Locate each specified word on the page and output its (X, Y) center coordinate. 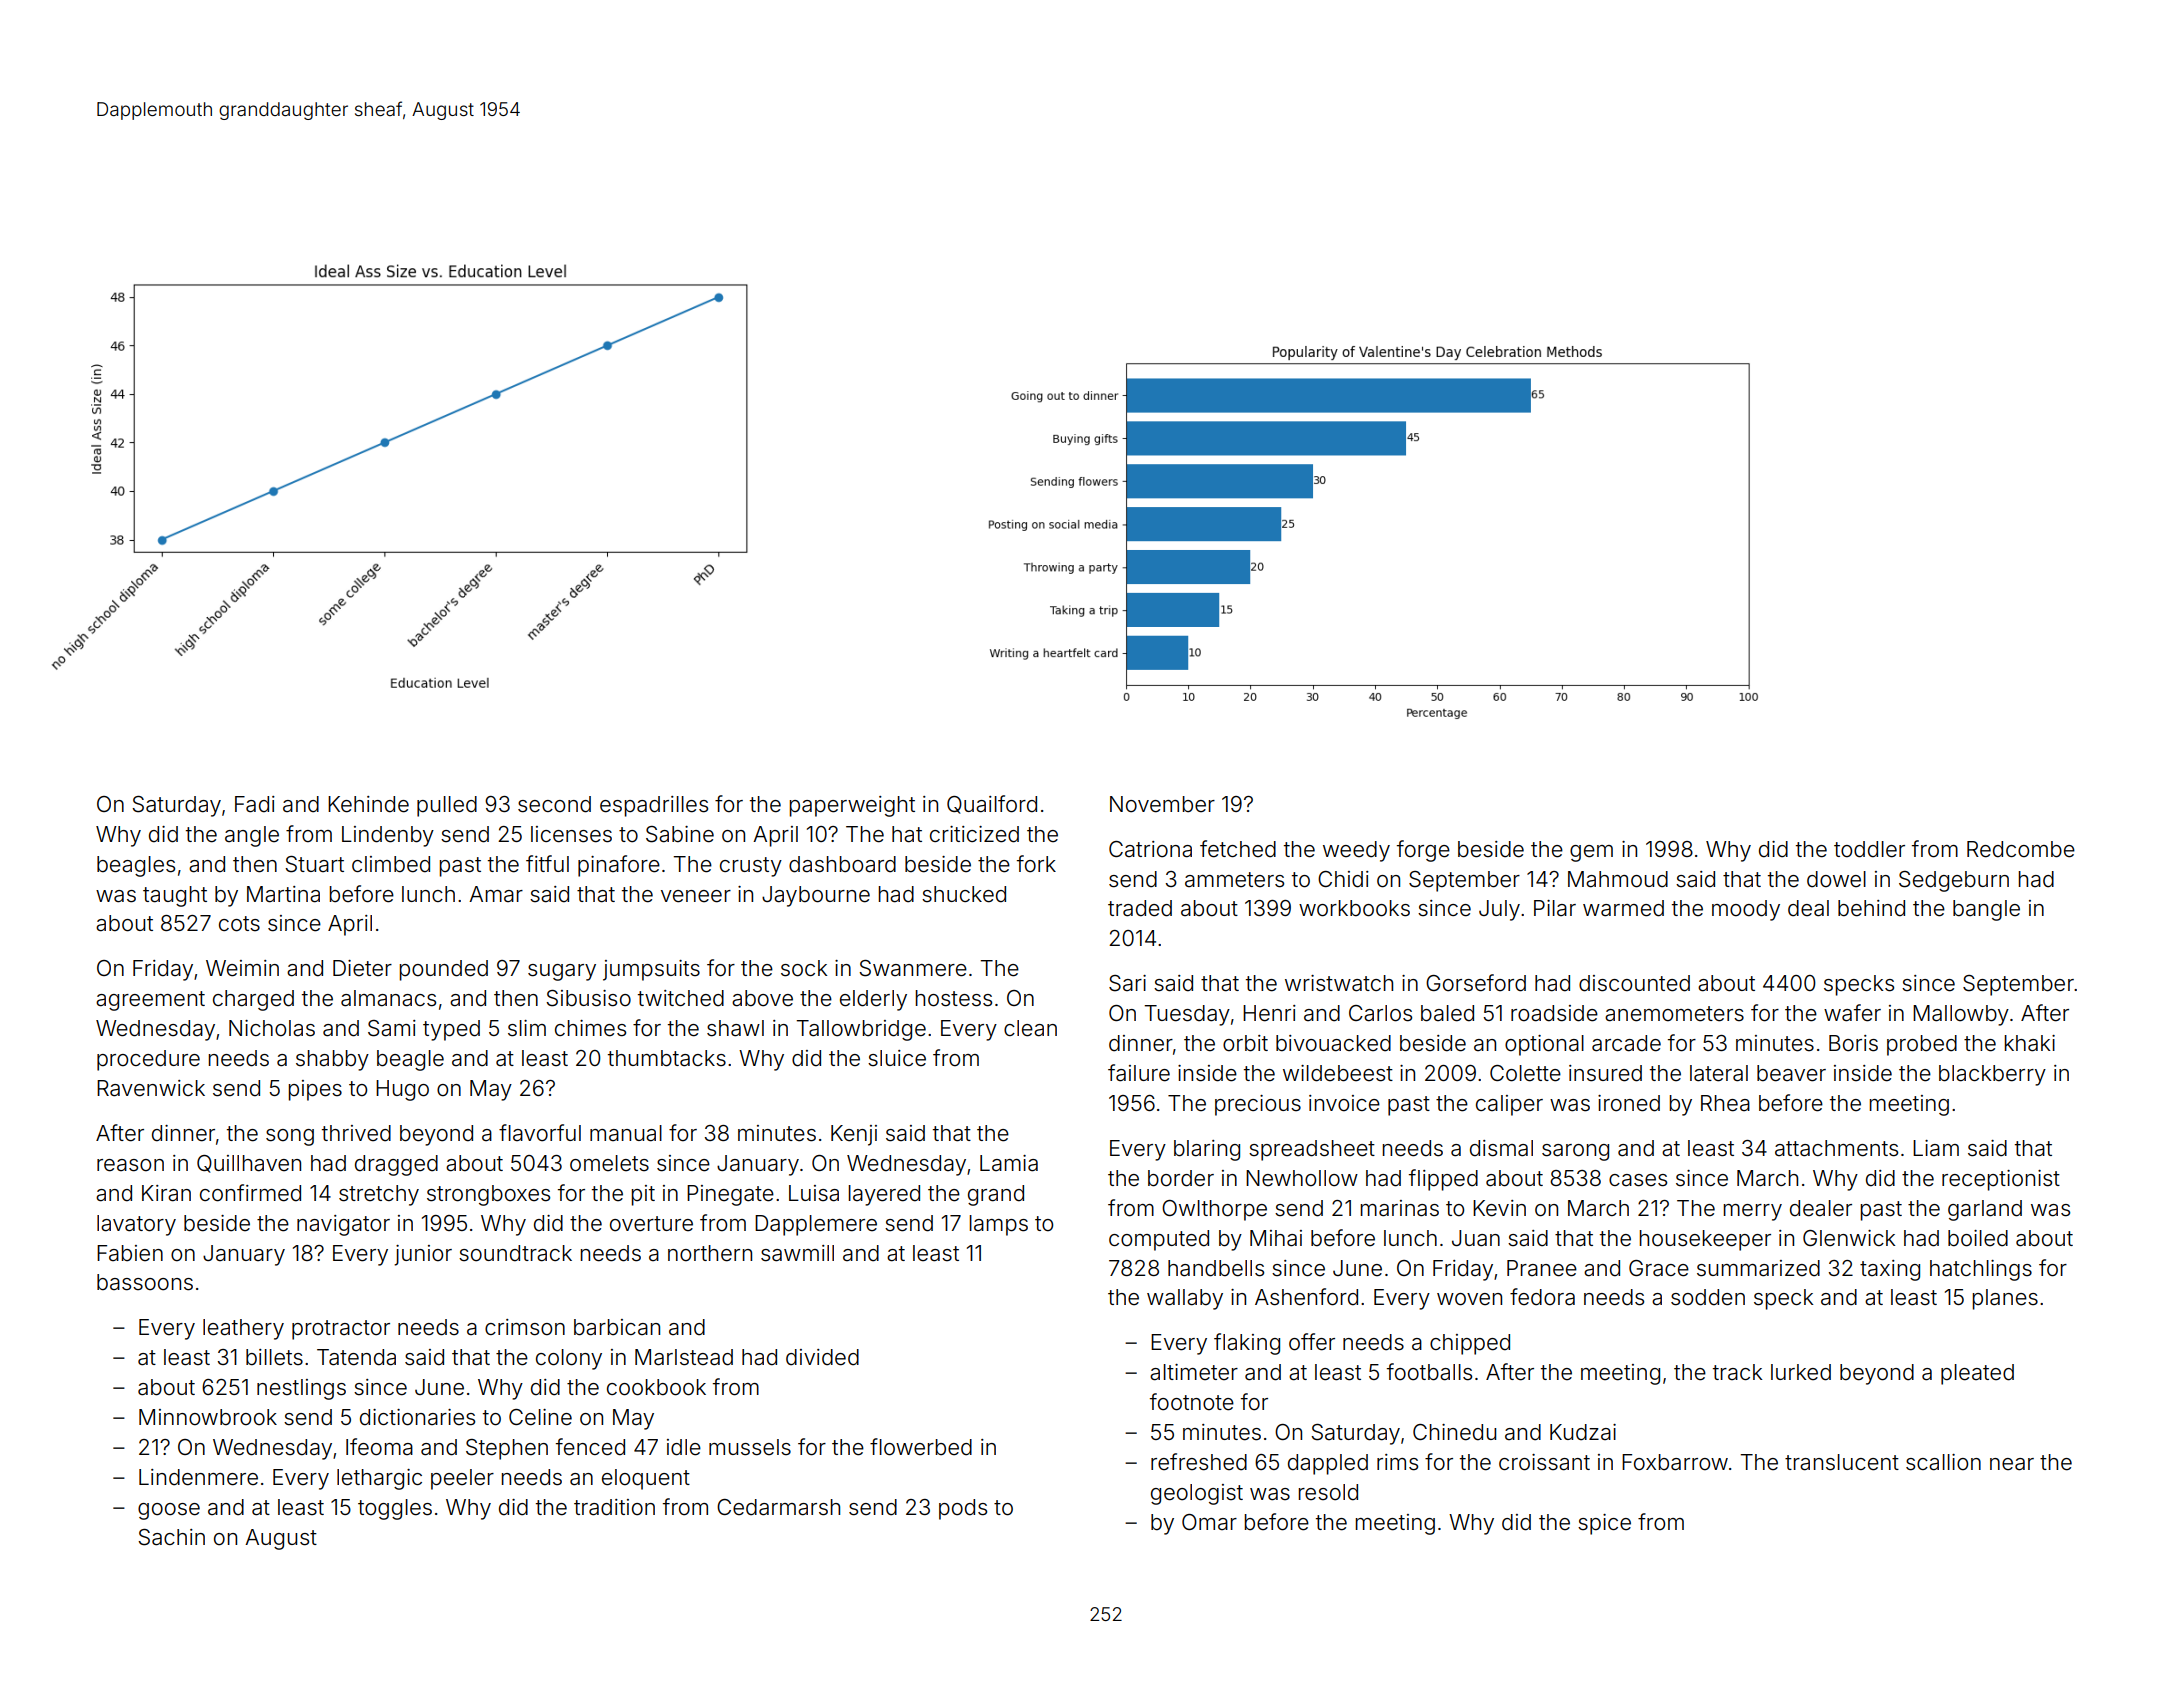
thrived (356, 1133)
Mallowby (1961, 1015)
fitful (547, 863)
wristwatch (1339, 983)
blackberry (1992, 1075)
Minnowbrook (208, 1417)
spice (1604, 1524)
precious (1258, 1105)
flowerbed (921, 1447)
